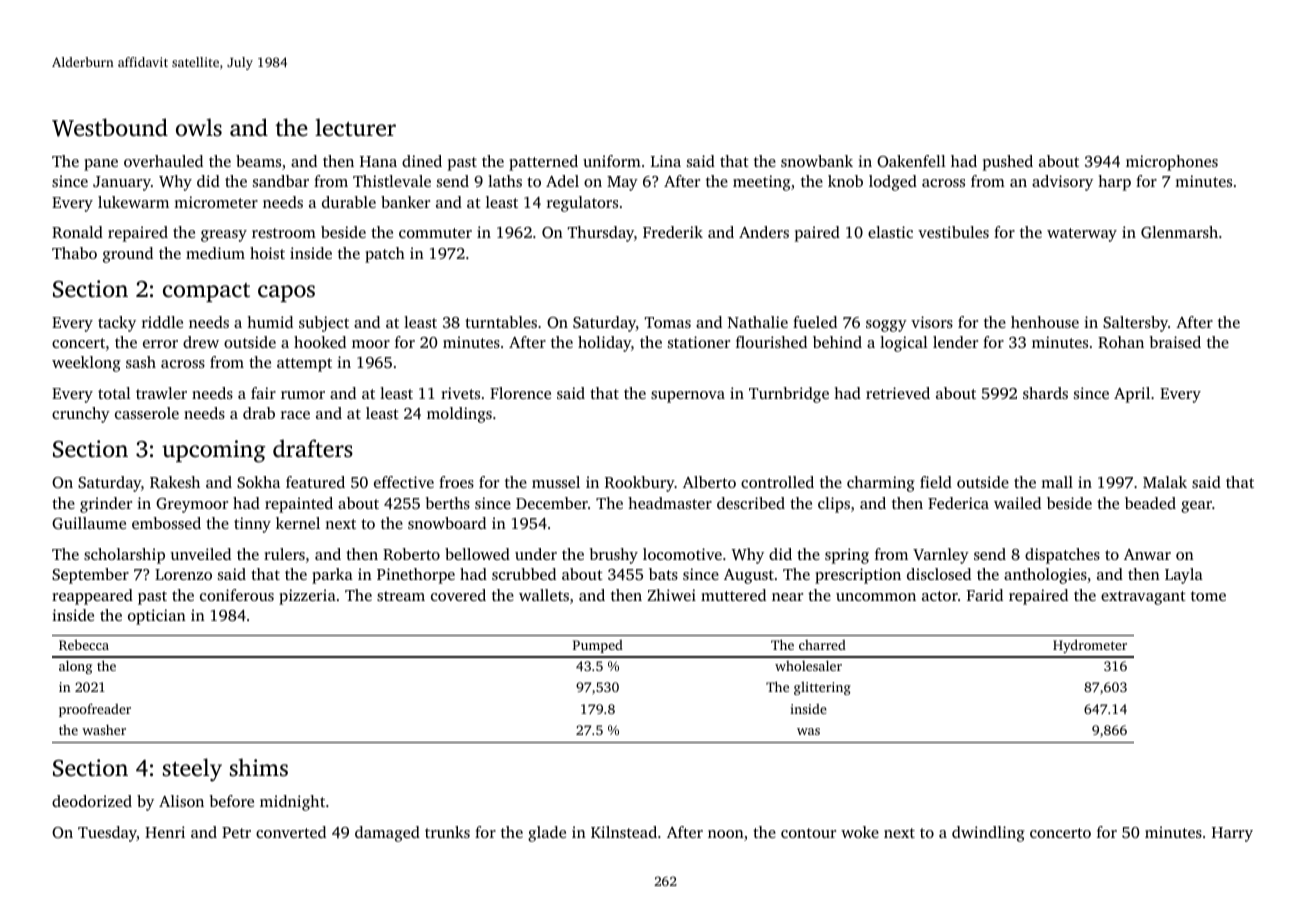 The height and width of the image is (924, 1308). I want to click on headmaster, so click(670, 503).
